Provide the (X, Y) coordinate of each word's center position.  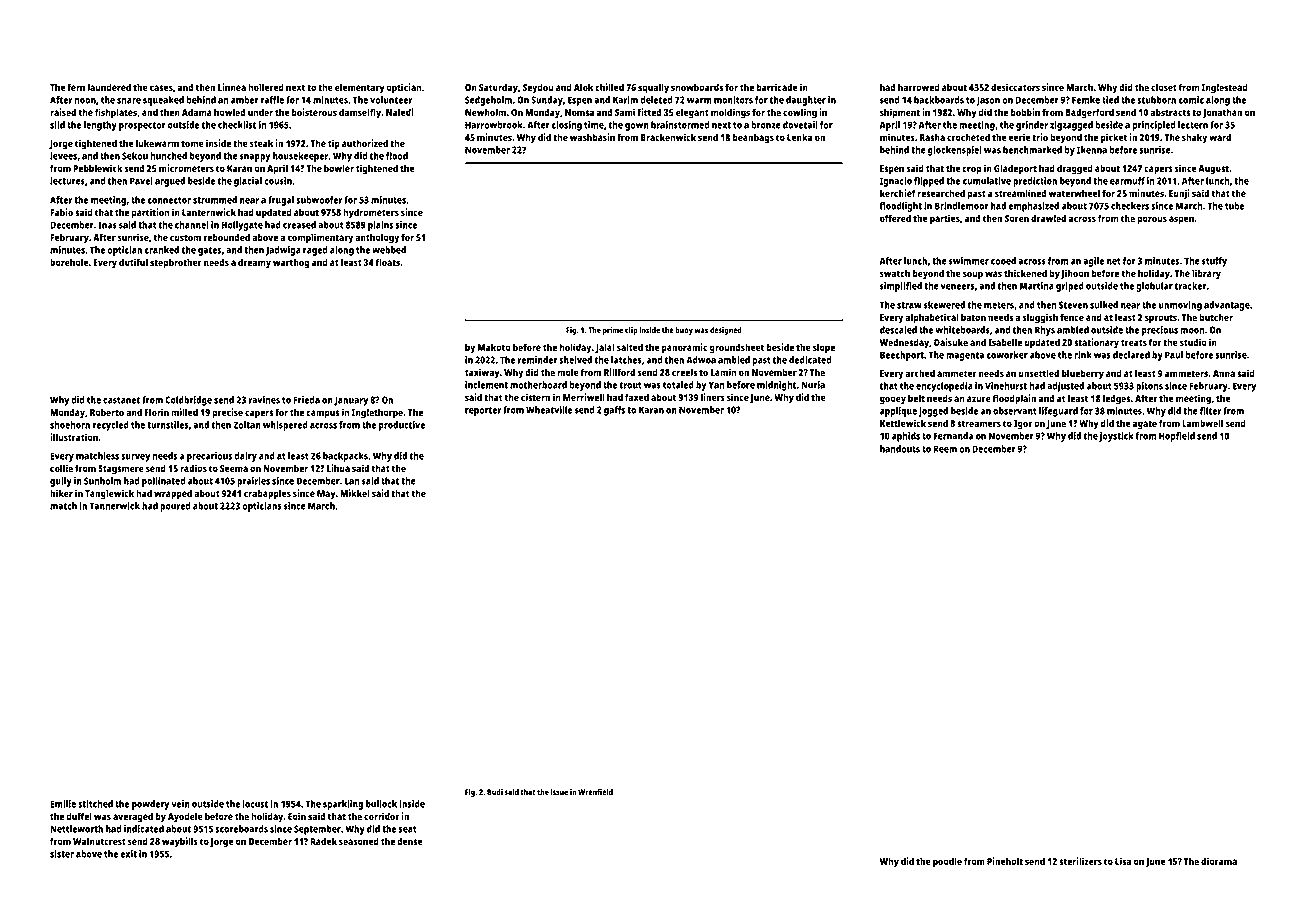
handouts (900, 449)
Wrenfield (595, 792)
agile (1093, 262)
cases (161, 88)
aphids (906, 437)
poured (175, 507)
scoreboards (241, 829)
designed (726, 331)
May (326, 495)
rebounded (227, 237)
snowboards (697, 87)
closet (1164, 87)
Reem (945, 449)
